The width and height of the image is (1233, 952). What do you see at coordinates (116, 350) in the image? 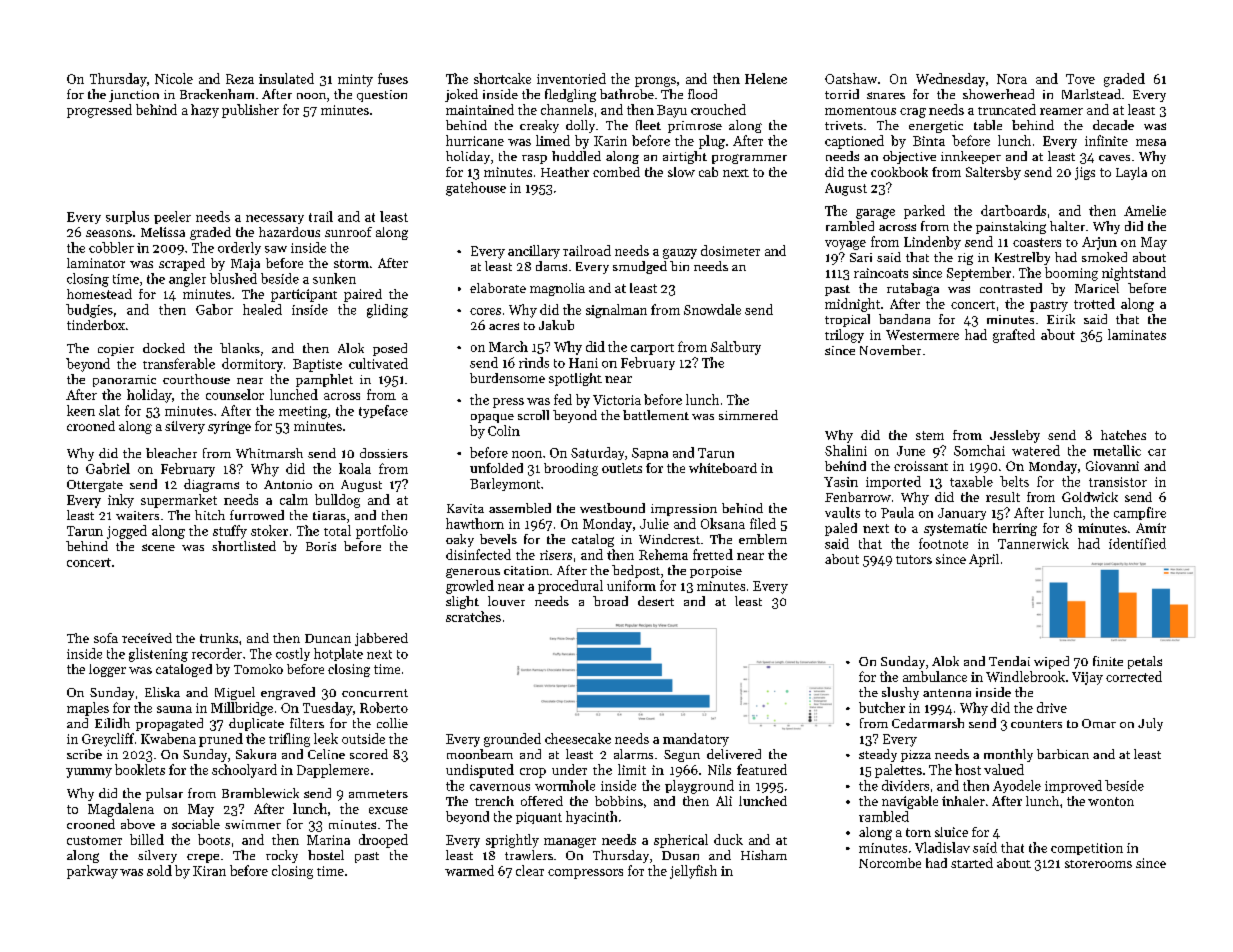
I see `copier` at bounding box center [116, 350].
